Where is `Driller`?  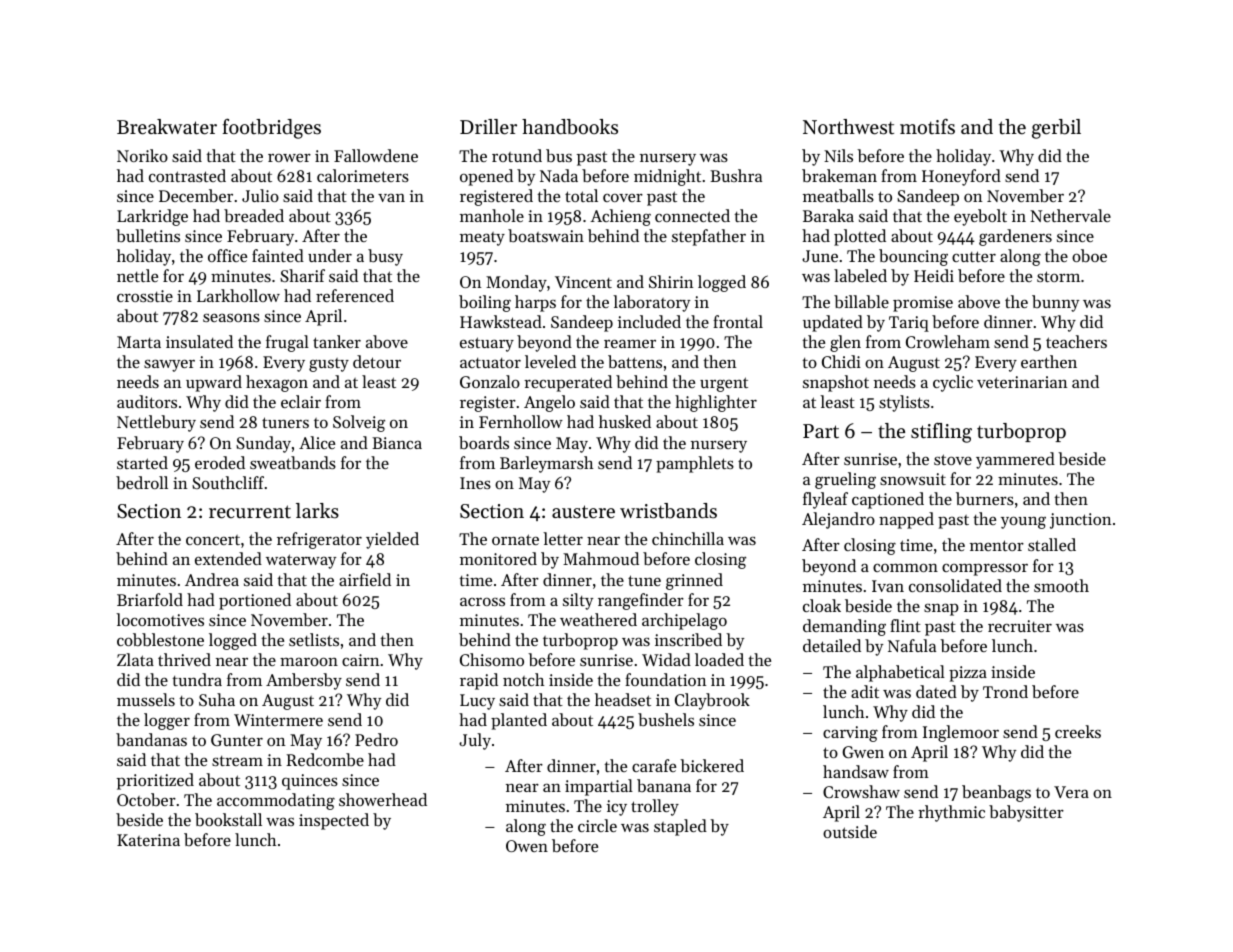
Driller is located at coordinates (488, 127).
